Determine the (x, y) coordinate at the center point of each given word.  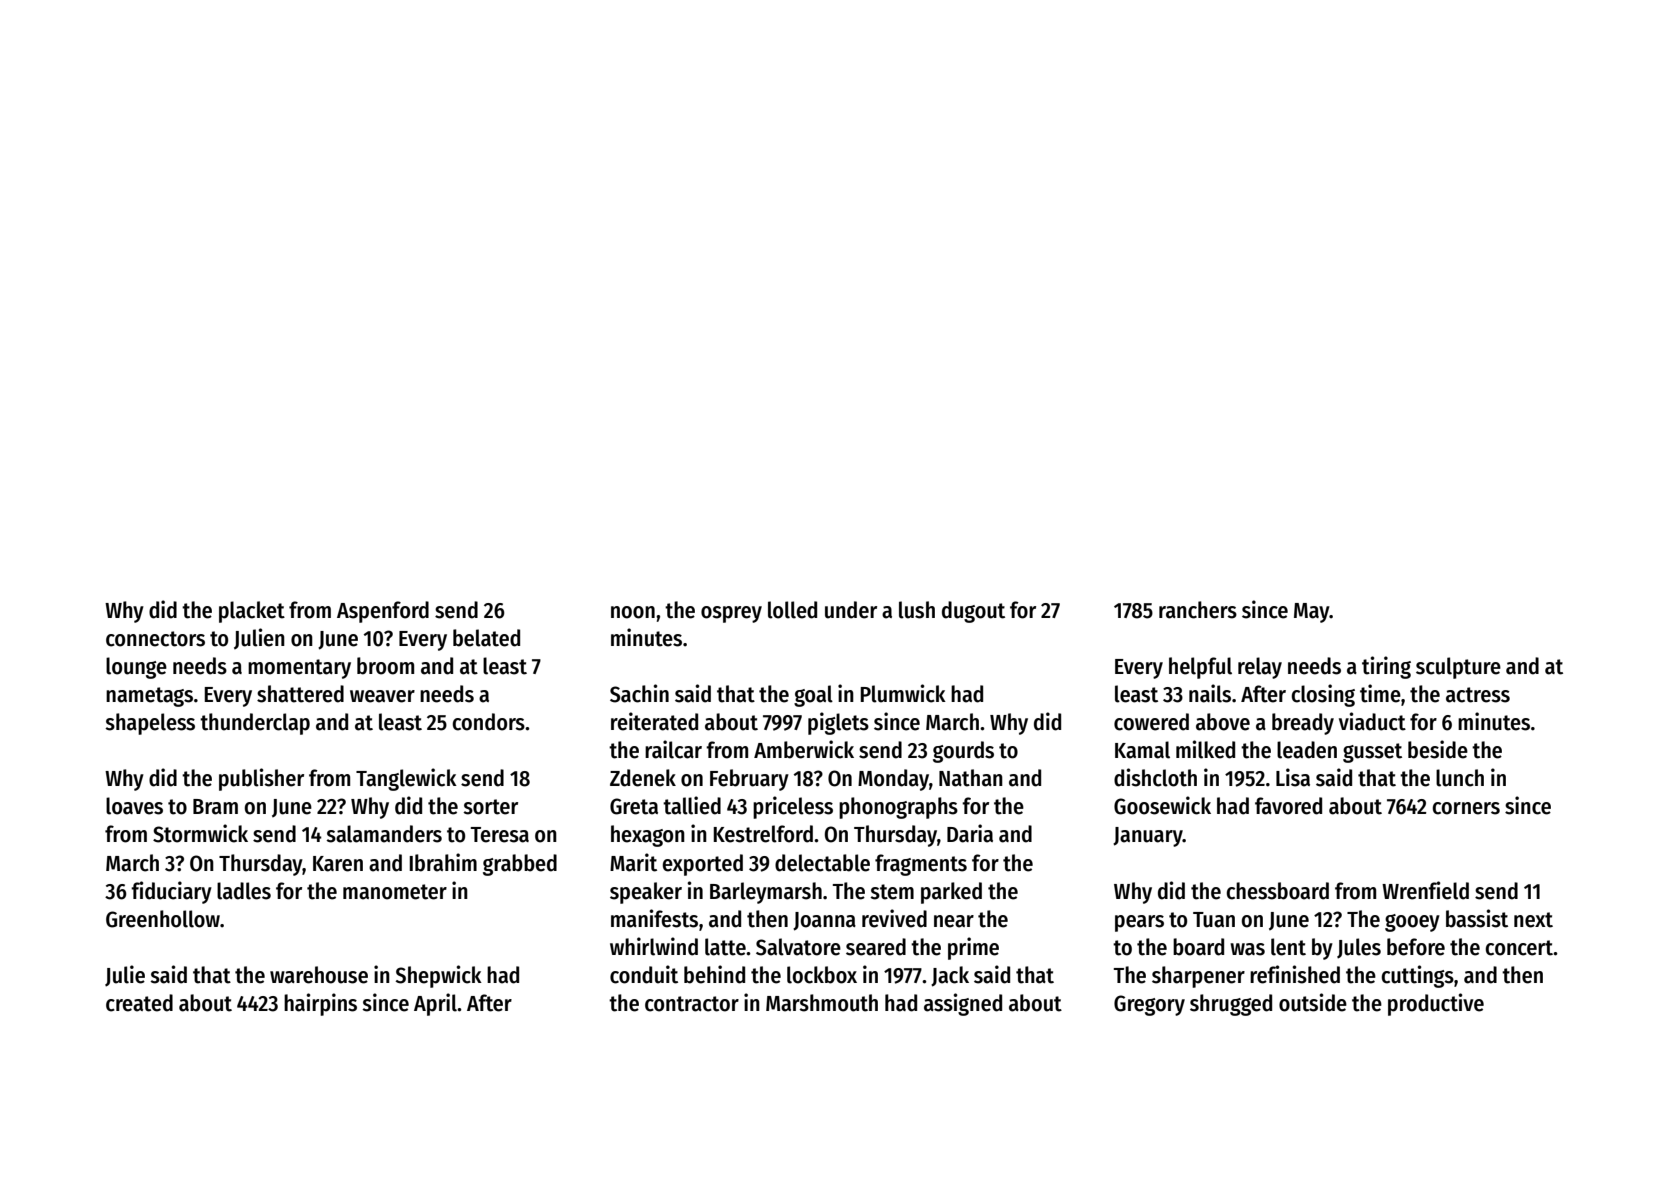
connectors (155, 639)
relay (1260, 668)
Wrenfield (1425, 890)
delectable (822, 863)
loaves (134, 806)
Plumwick (903, 693)
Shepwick (438, 976)
